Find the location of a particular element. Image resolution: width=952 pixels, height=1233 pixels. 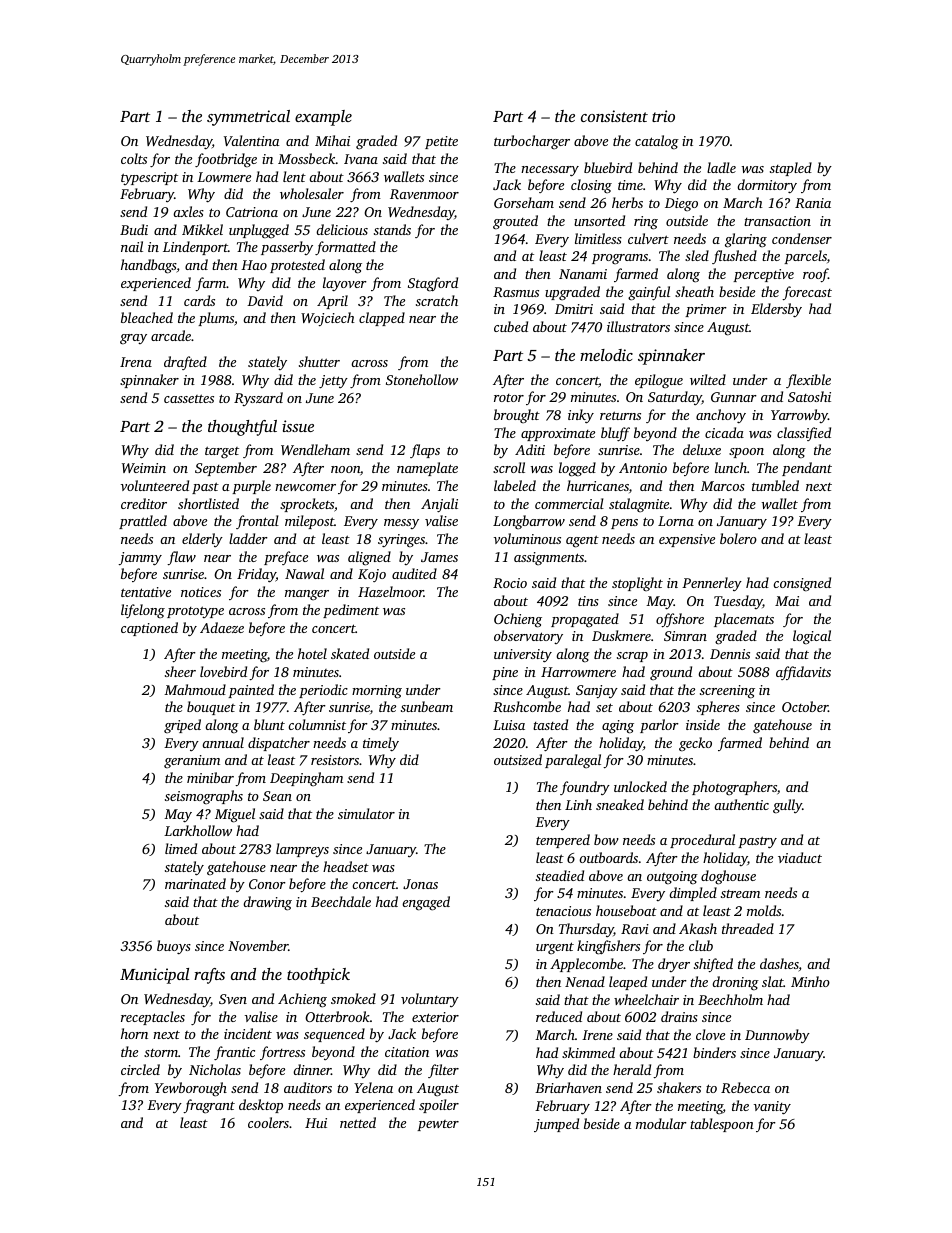

roof is located at coordinates (815, 275).
